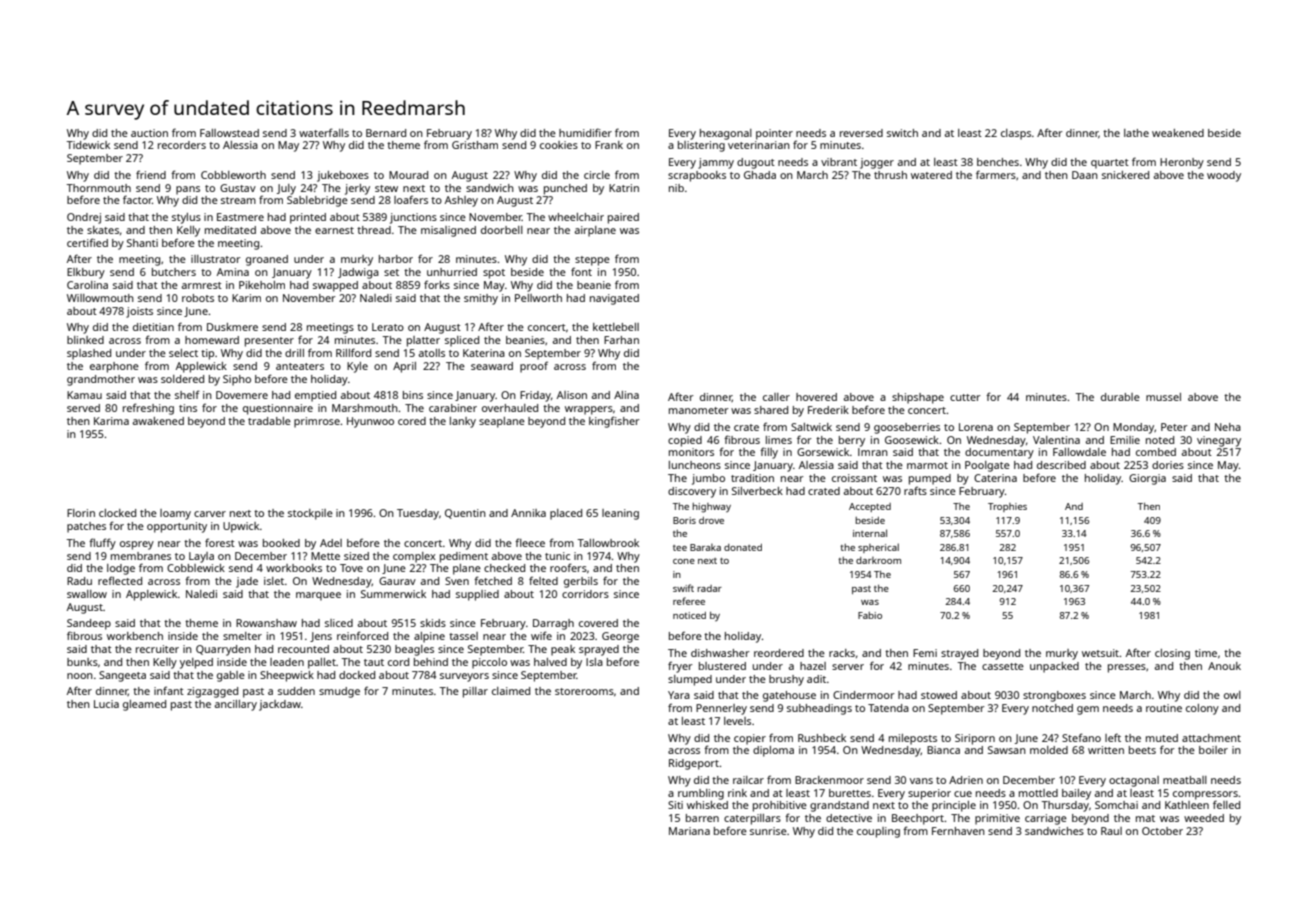 The image size is (1308, 924). What do you see at coordinates (1162, 831) in the image?
I see `October` at bounding box center [1162, 831].
